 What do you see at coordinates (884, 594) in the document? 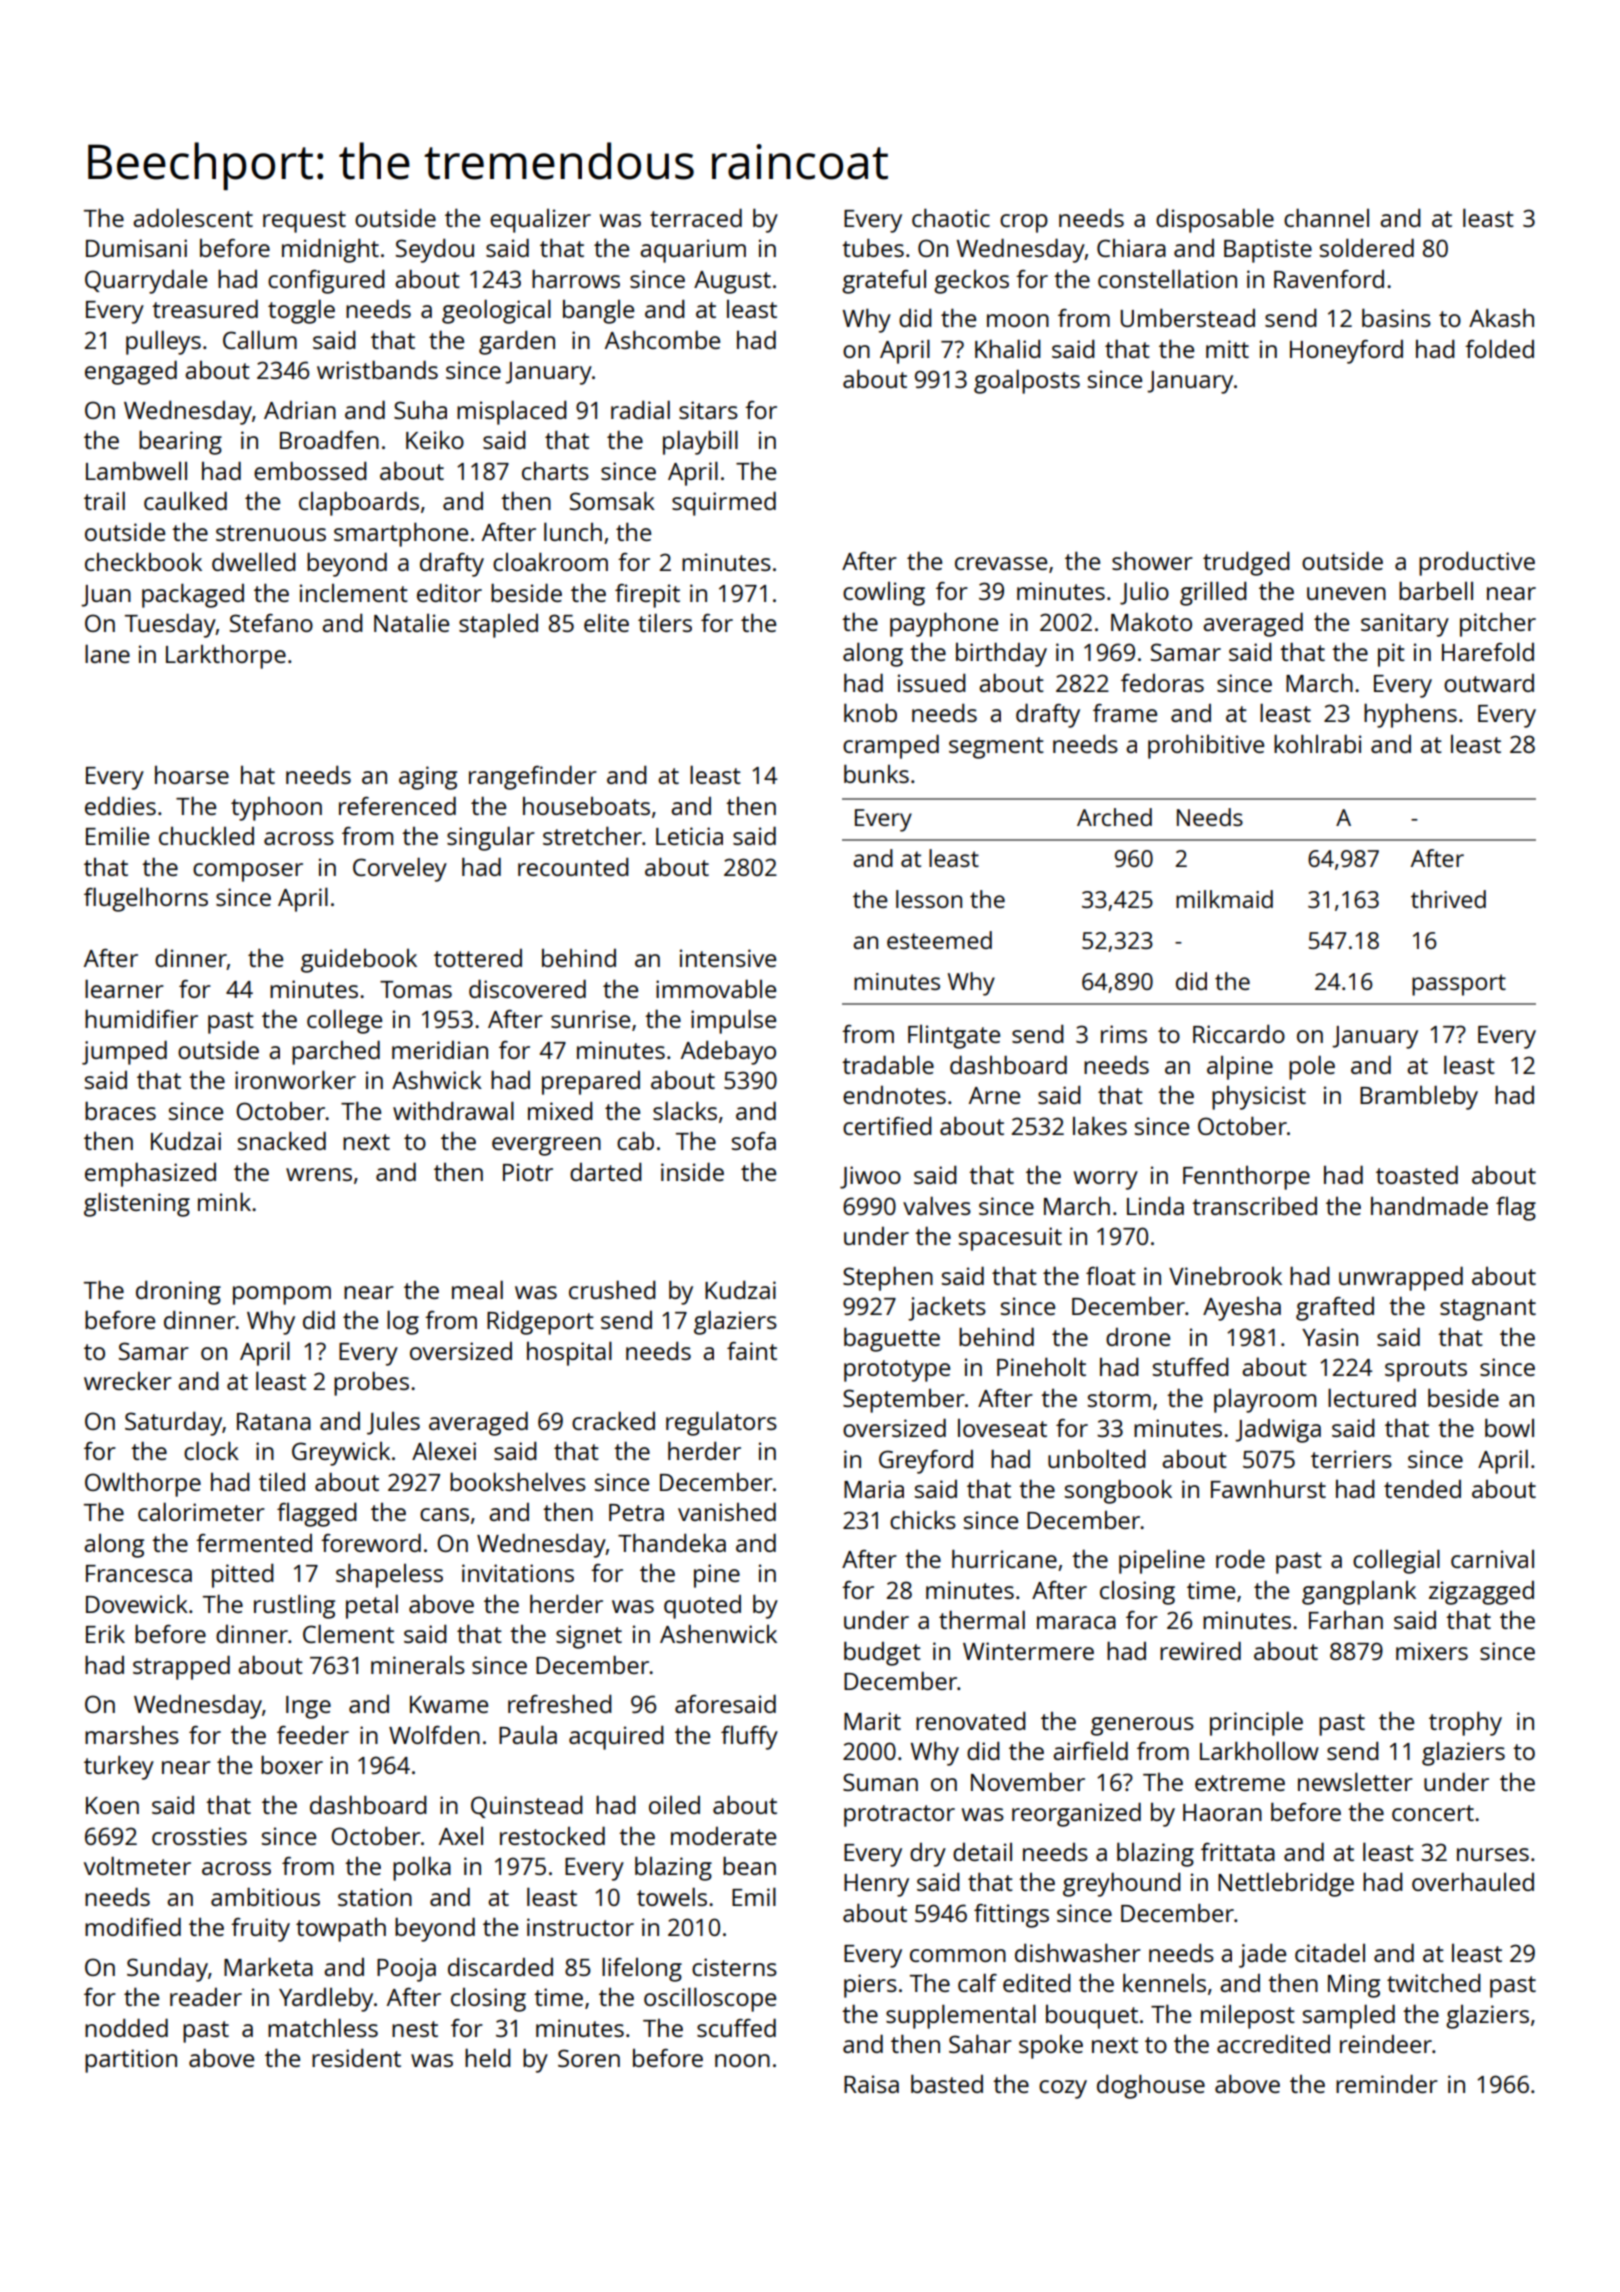
I see `cowling` at bounding box center [884, 594].
